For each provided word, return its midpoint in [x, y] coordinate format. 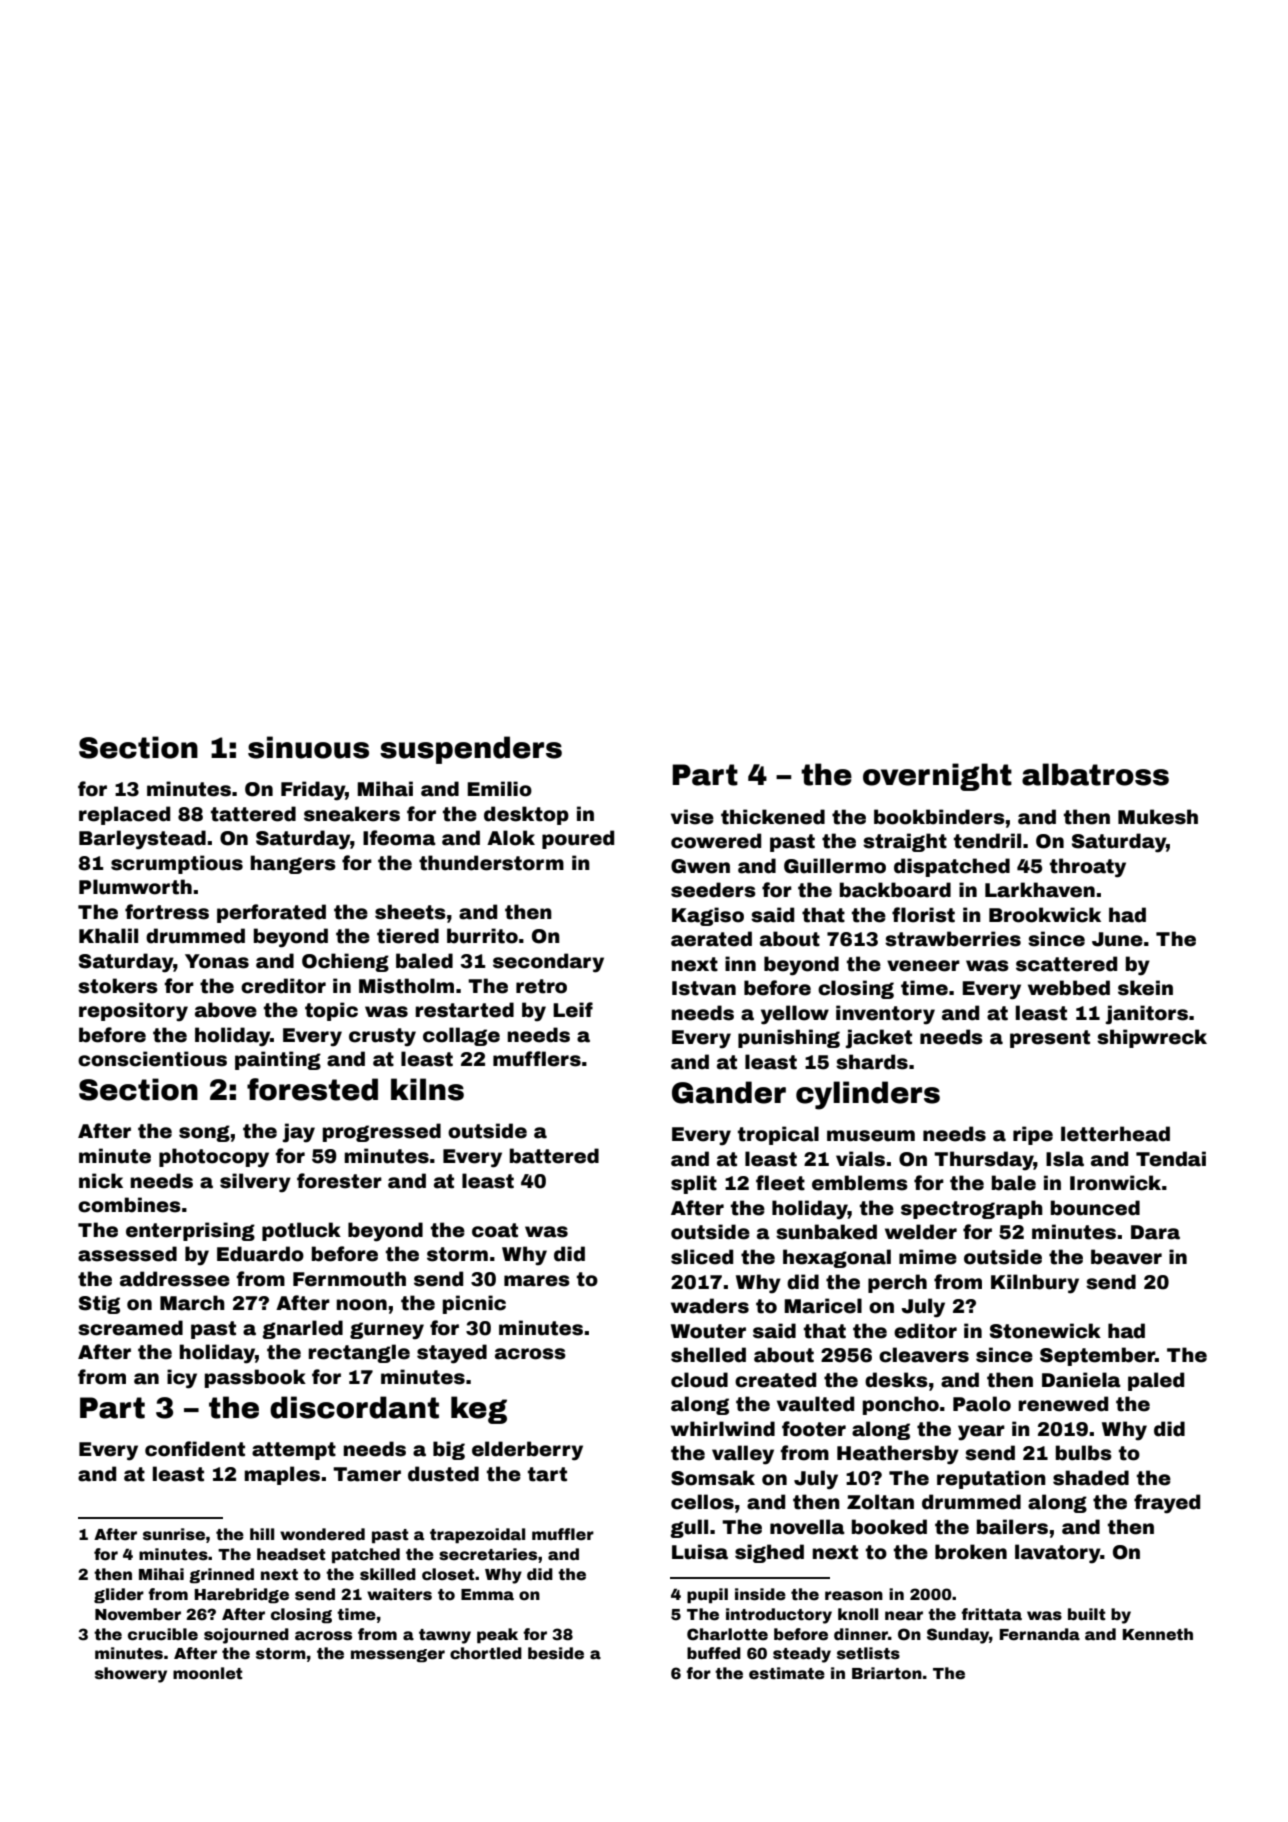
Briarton [887, 1673]
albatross [1095, 774]
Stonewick [1045, 1331]
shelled [708, 1355]
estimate [787, 1673]
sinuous [308, 747]
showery [131, 1675]
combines [129, 1205]
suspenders [471, 750]
